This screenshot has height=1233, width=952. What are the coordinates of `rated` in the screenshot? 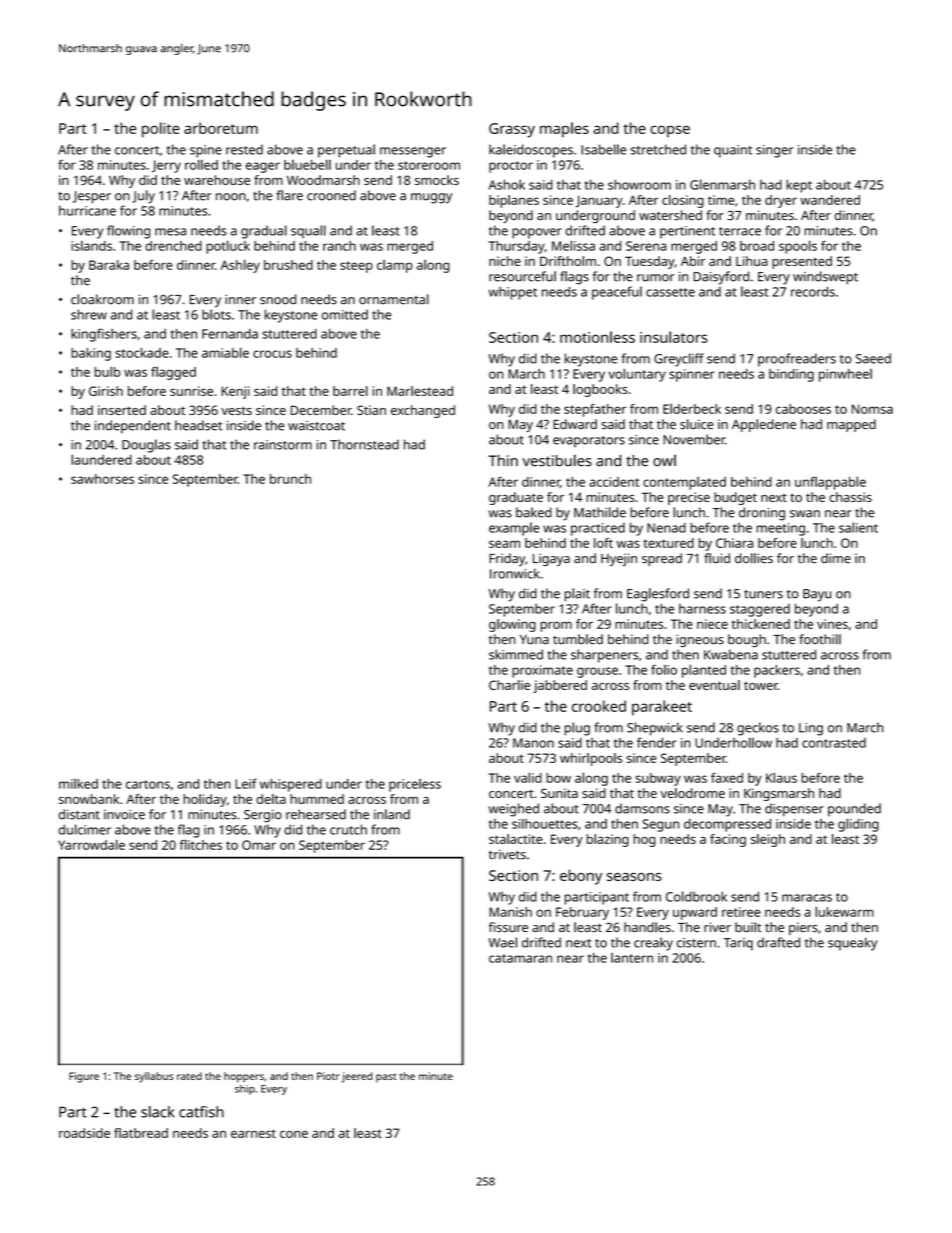 It's located at (189, 1076).
